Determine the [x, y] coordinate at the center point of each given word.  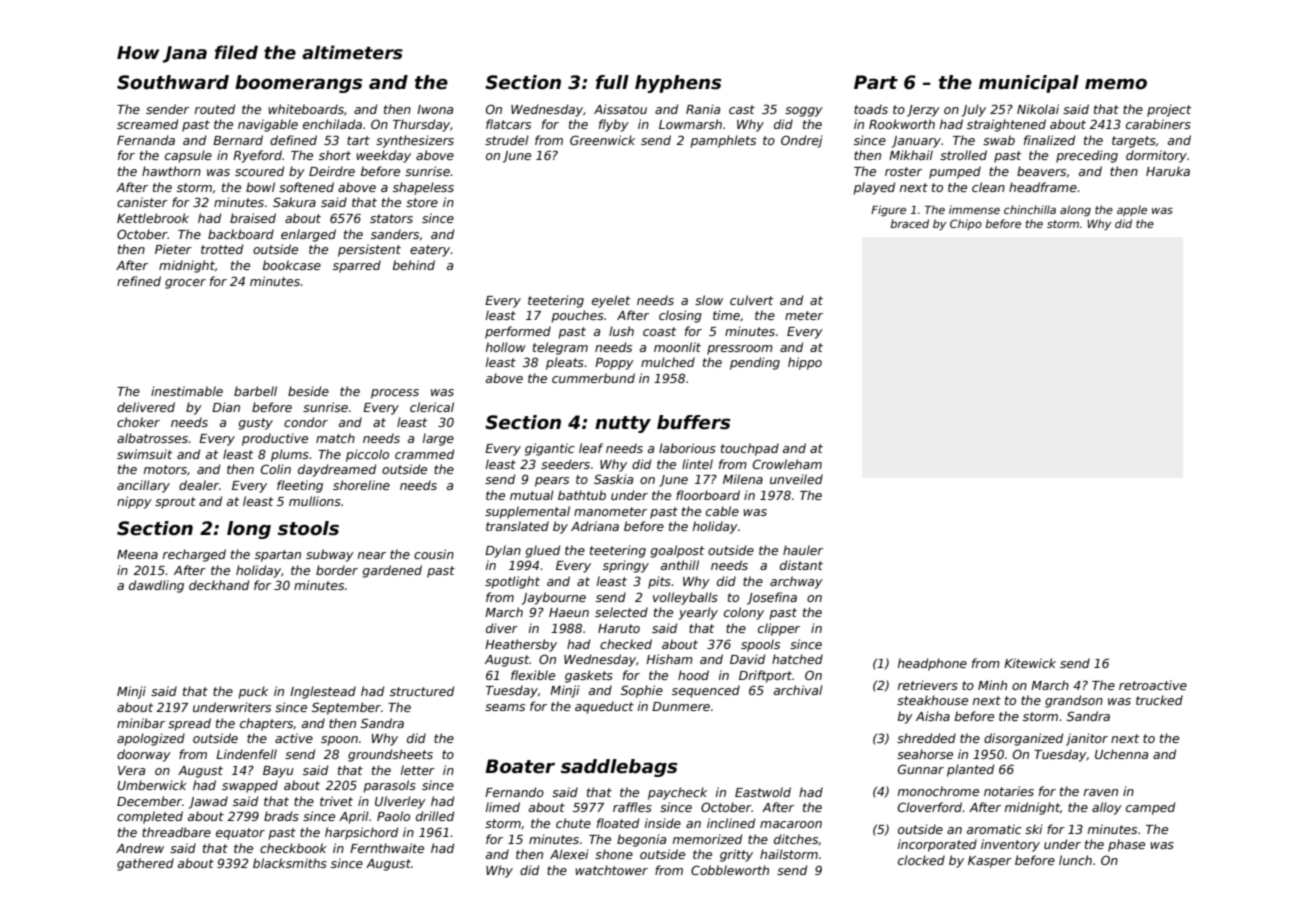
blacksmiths [290, 863]
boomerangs [298, 84]
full [612, 82]
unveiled [796, 479]
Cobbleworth [730, 870]
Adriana [595, 526]
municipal [1029, 84]
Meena [137, 554]
